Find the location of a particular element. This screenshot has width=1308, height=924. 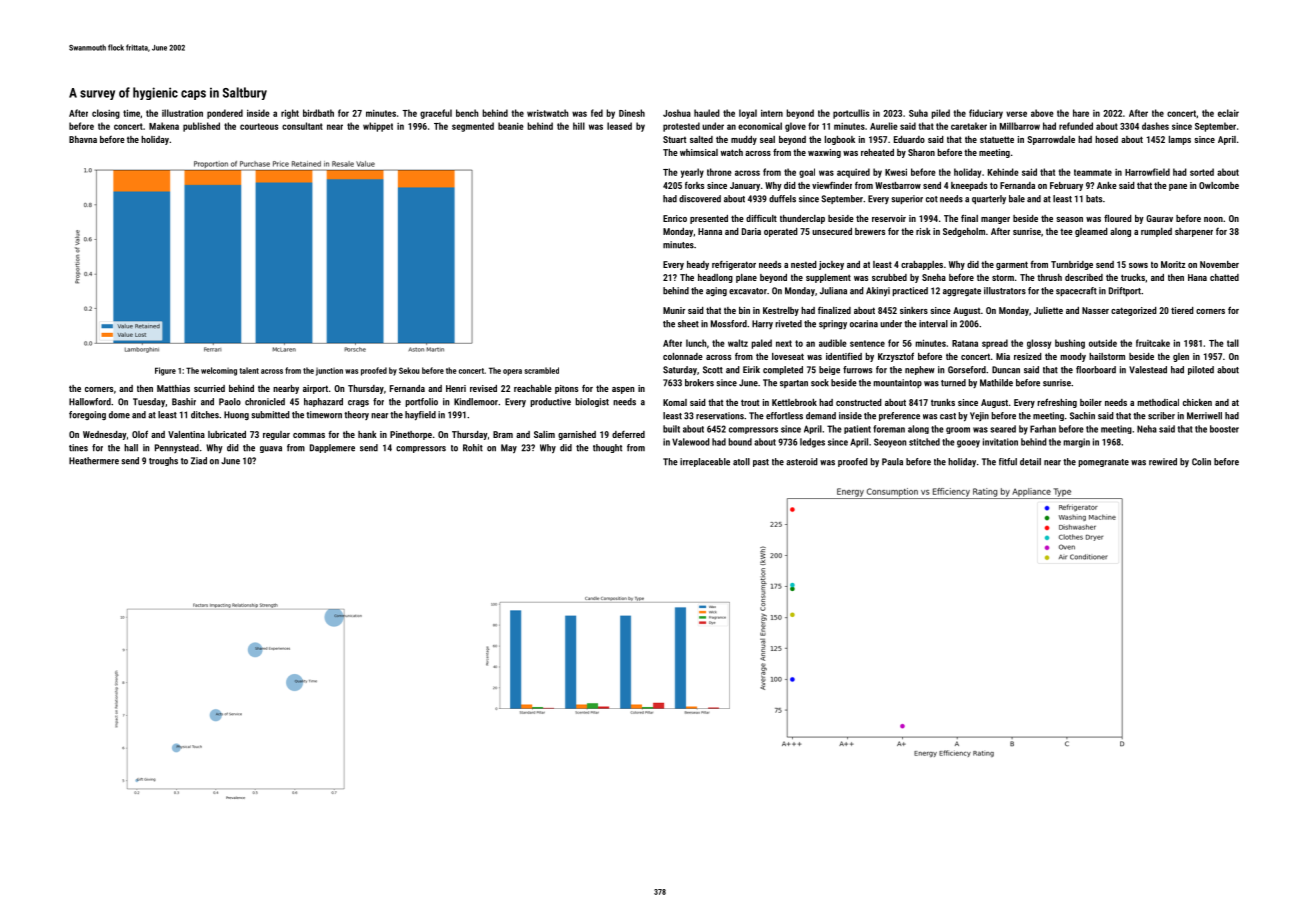

bats is located at coordinates (1094, 199).
